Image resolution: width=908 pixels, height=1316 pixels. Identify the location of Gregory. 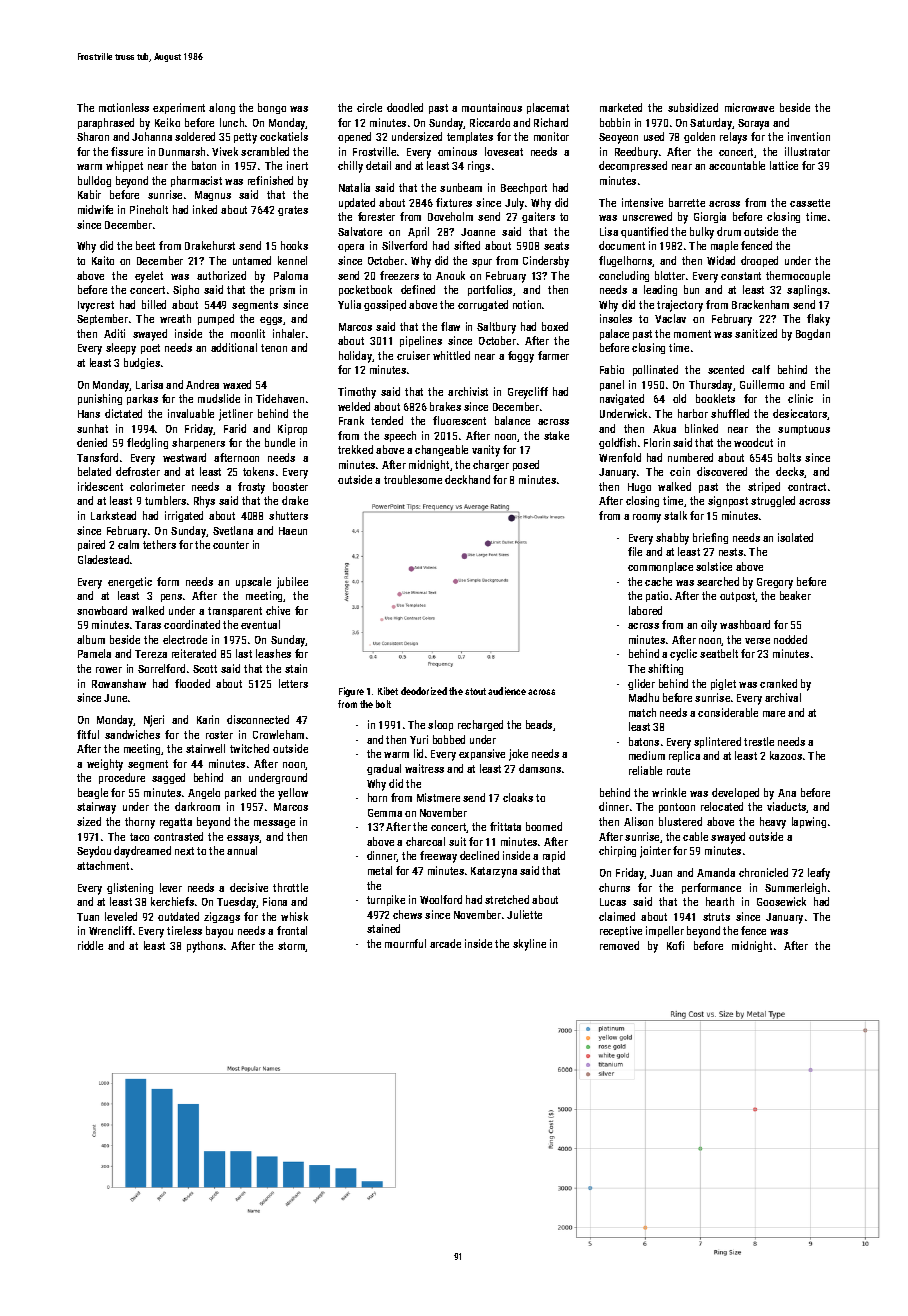
(775, 583).
